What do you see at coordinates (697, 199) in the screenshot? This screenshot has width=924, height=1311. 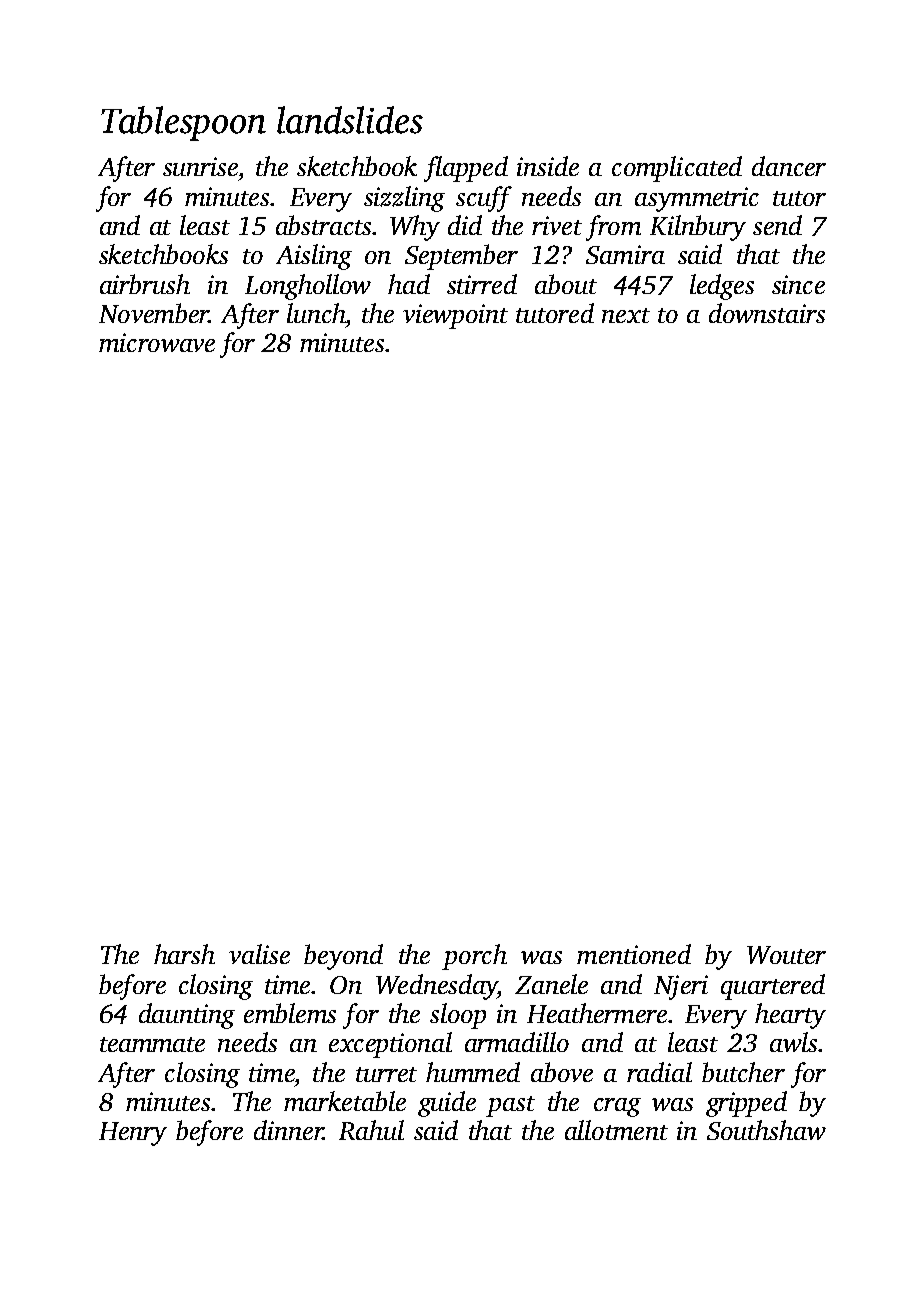 I see `asymmetric` at bounding box center [697, 199].
